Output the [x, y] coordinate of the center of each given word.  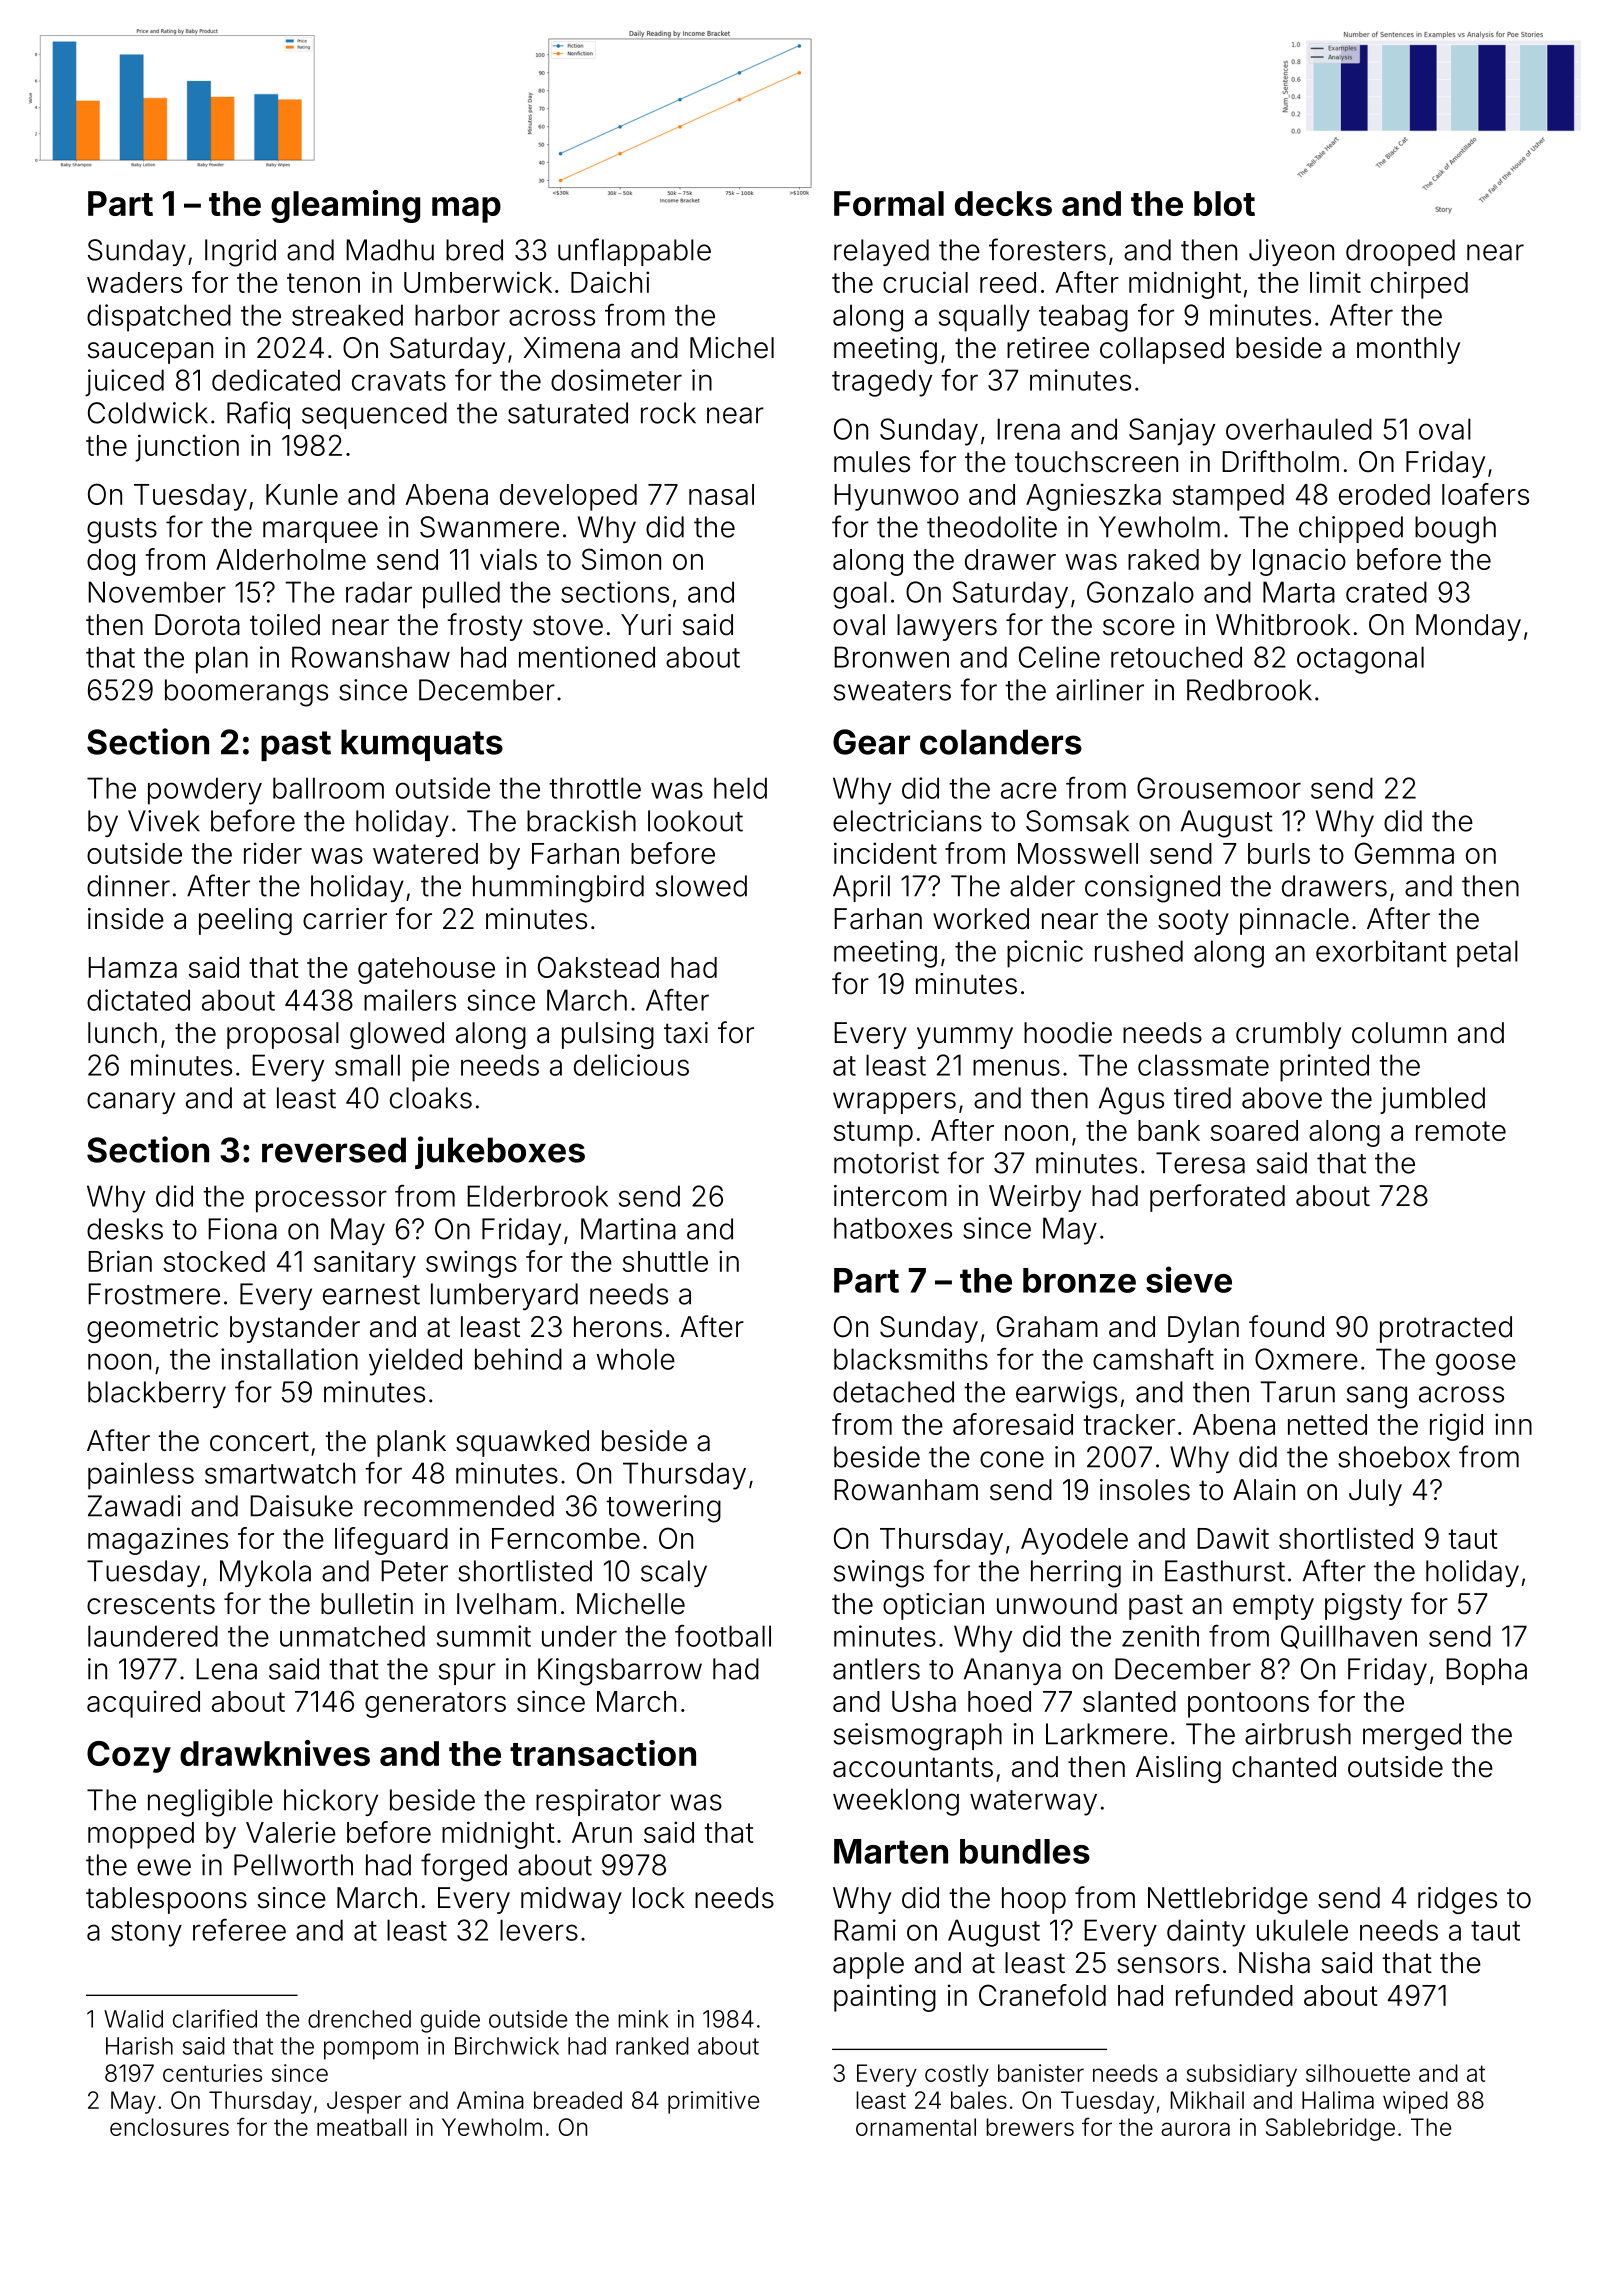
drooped [1400, 252]
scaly [674, 1573]
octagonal [1360, 660]
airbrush [1298, 1734]
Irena [1028, 429]
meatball [362, 2127]
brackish [581, 821]
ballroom [328, 788]
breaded [578, 2100]
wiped [1415, 2102]
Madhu [390, 250]
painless [141, 1476]
